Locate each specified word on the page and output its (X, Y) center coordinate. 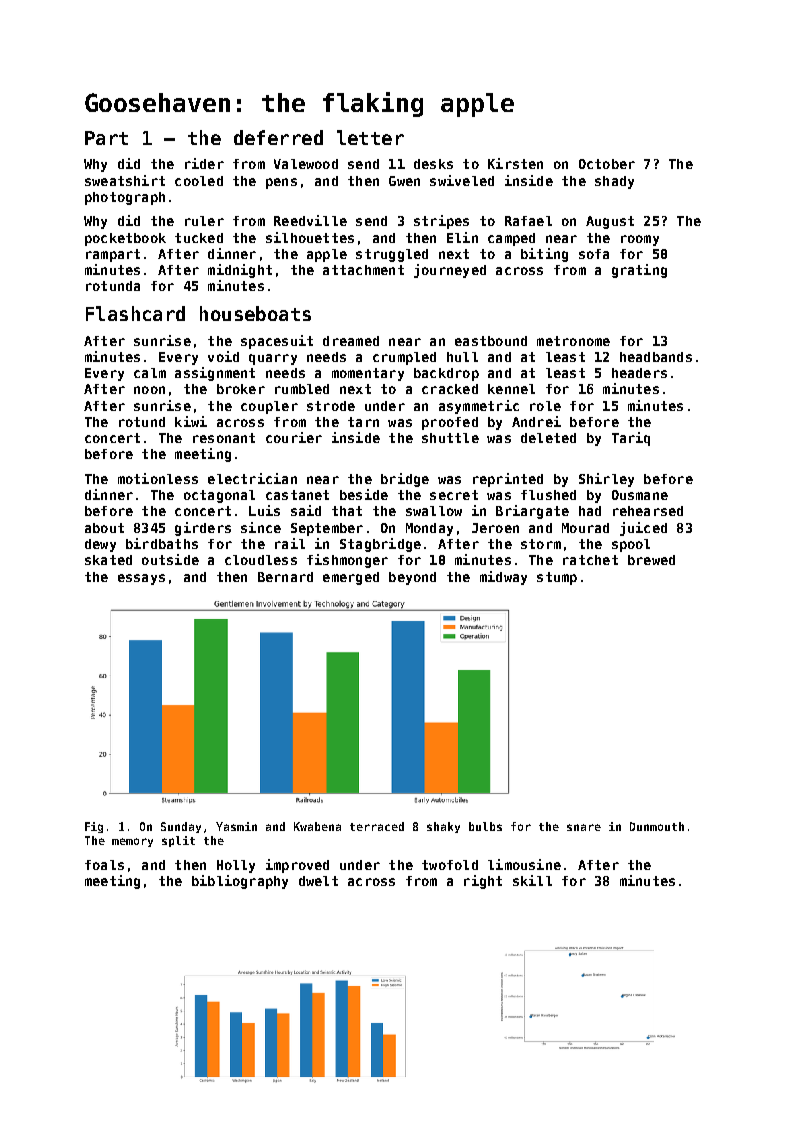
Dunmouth (657, 826)
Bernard (285, 577)
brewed (651, 560)
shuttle (450, 438)
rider (204, 163)
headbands (656, 357)
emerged (351, 578)
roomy (640, 240)
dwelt (318, 881)
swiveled (462, 180)
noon (149, 390)
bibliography (240, 882)
